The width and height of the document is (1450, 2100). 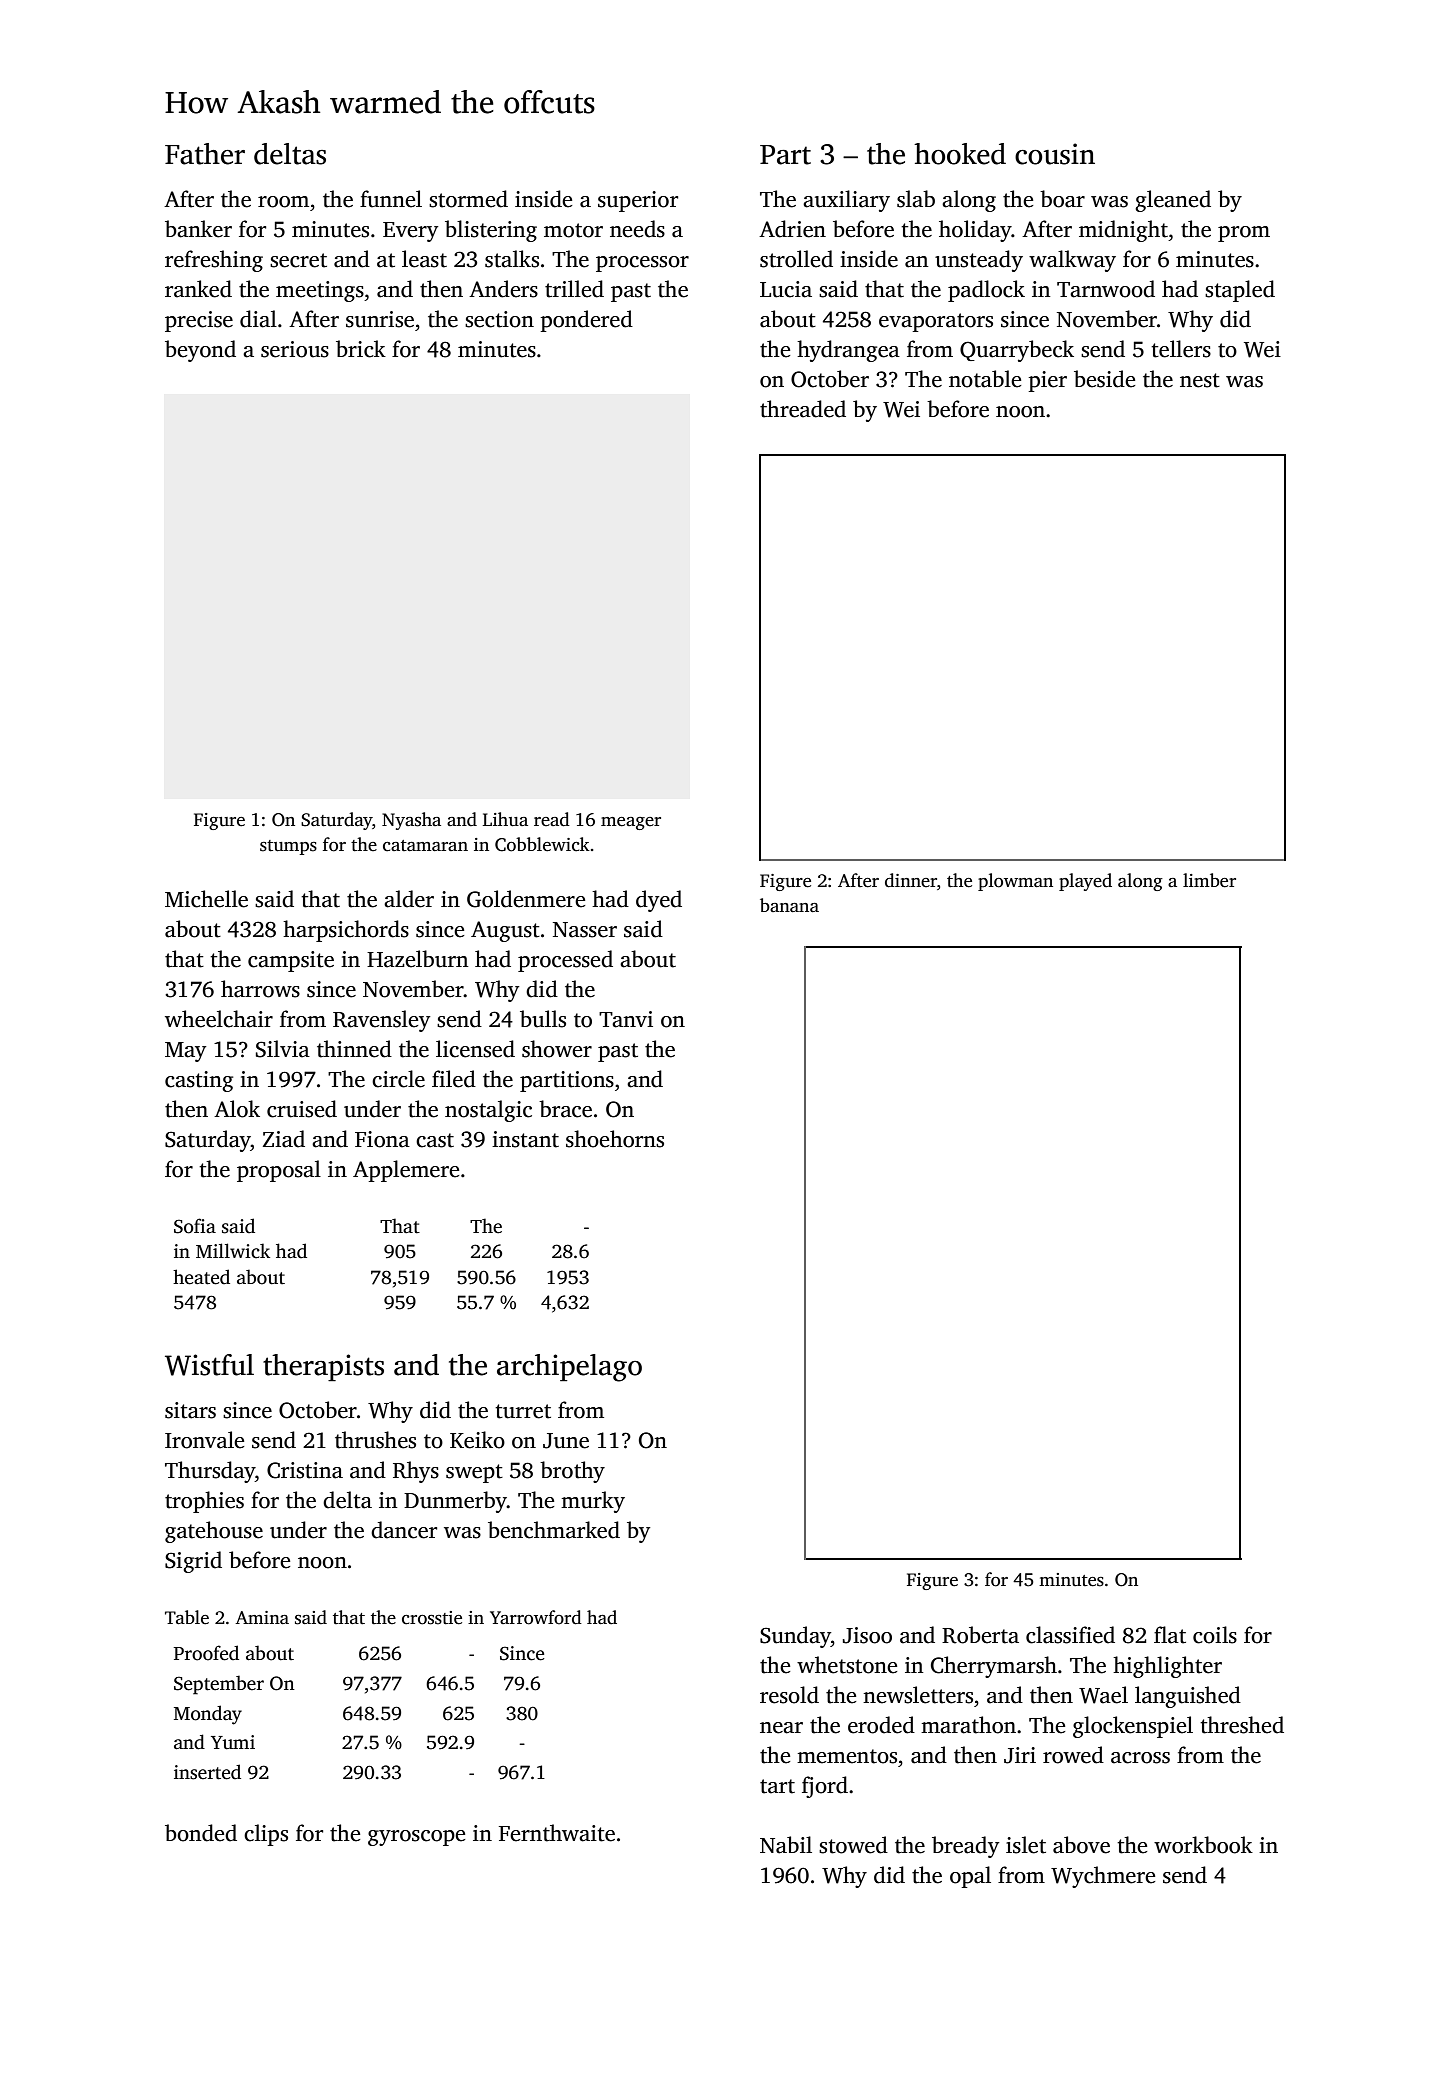 I want to click on workbook, so click(x=1203, y=1845).
